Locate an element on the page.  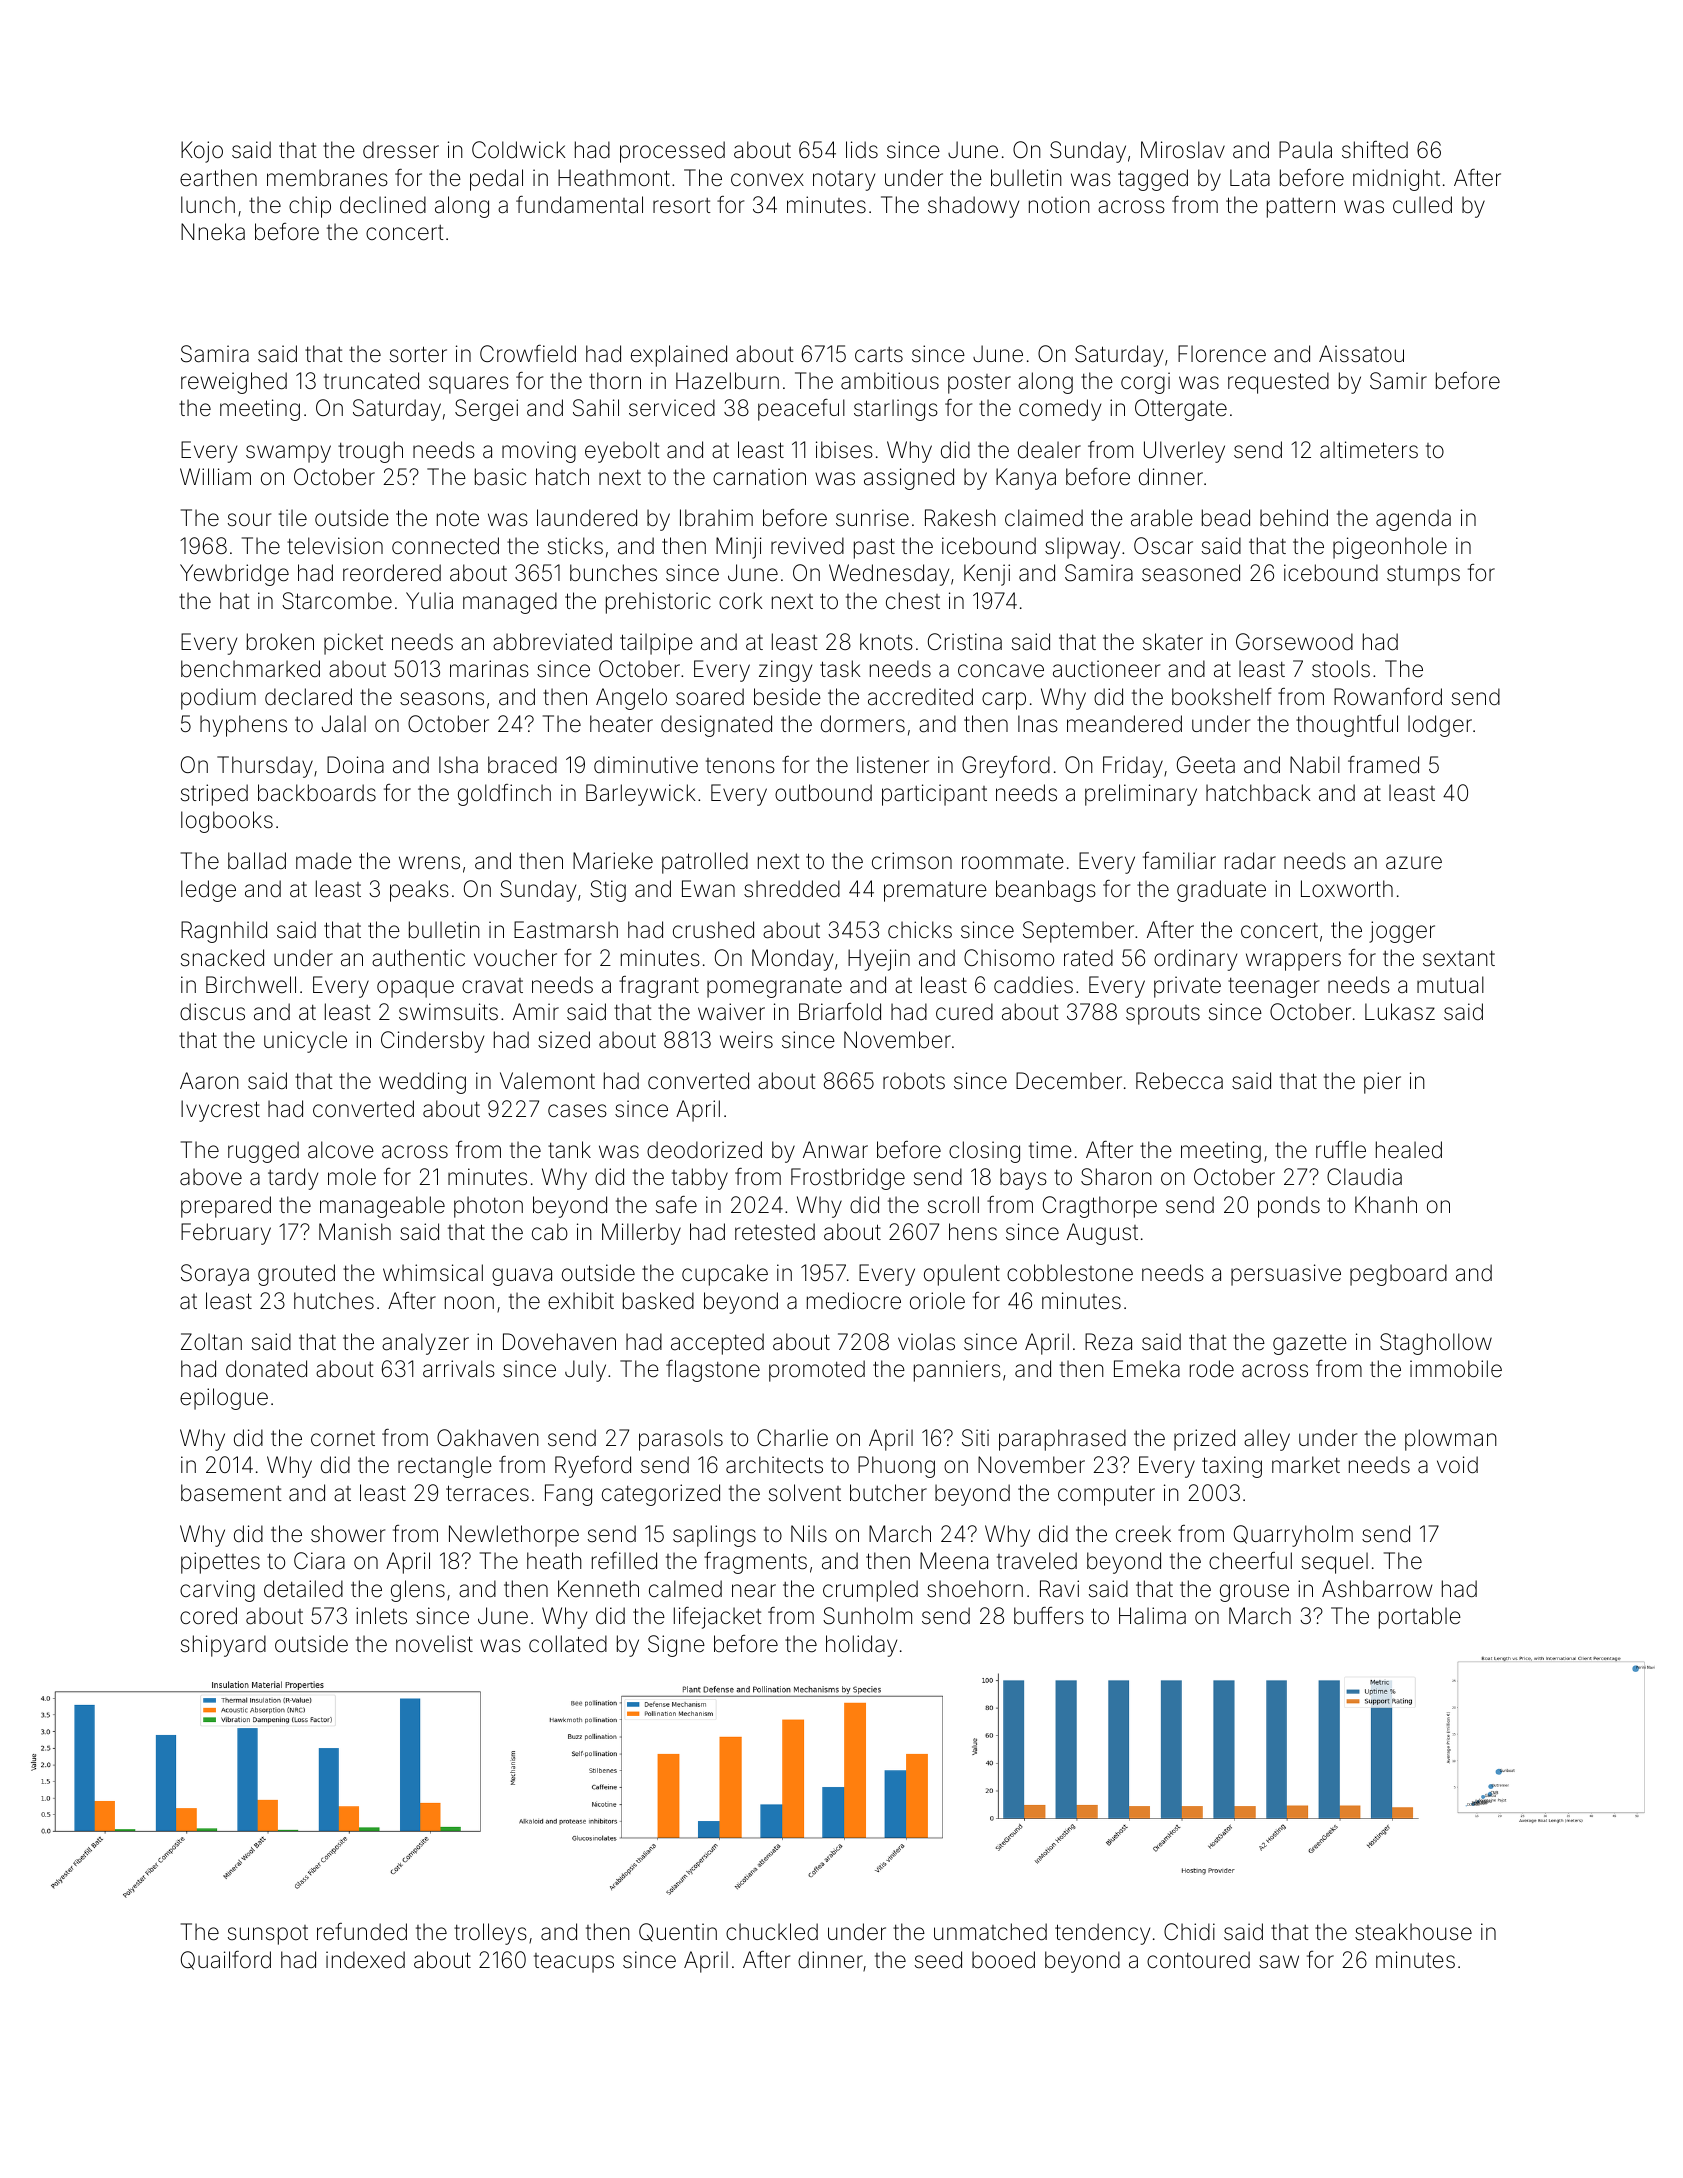
closing is located at coordinates (984, 1152).
